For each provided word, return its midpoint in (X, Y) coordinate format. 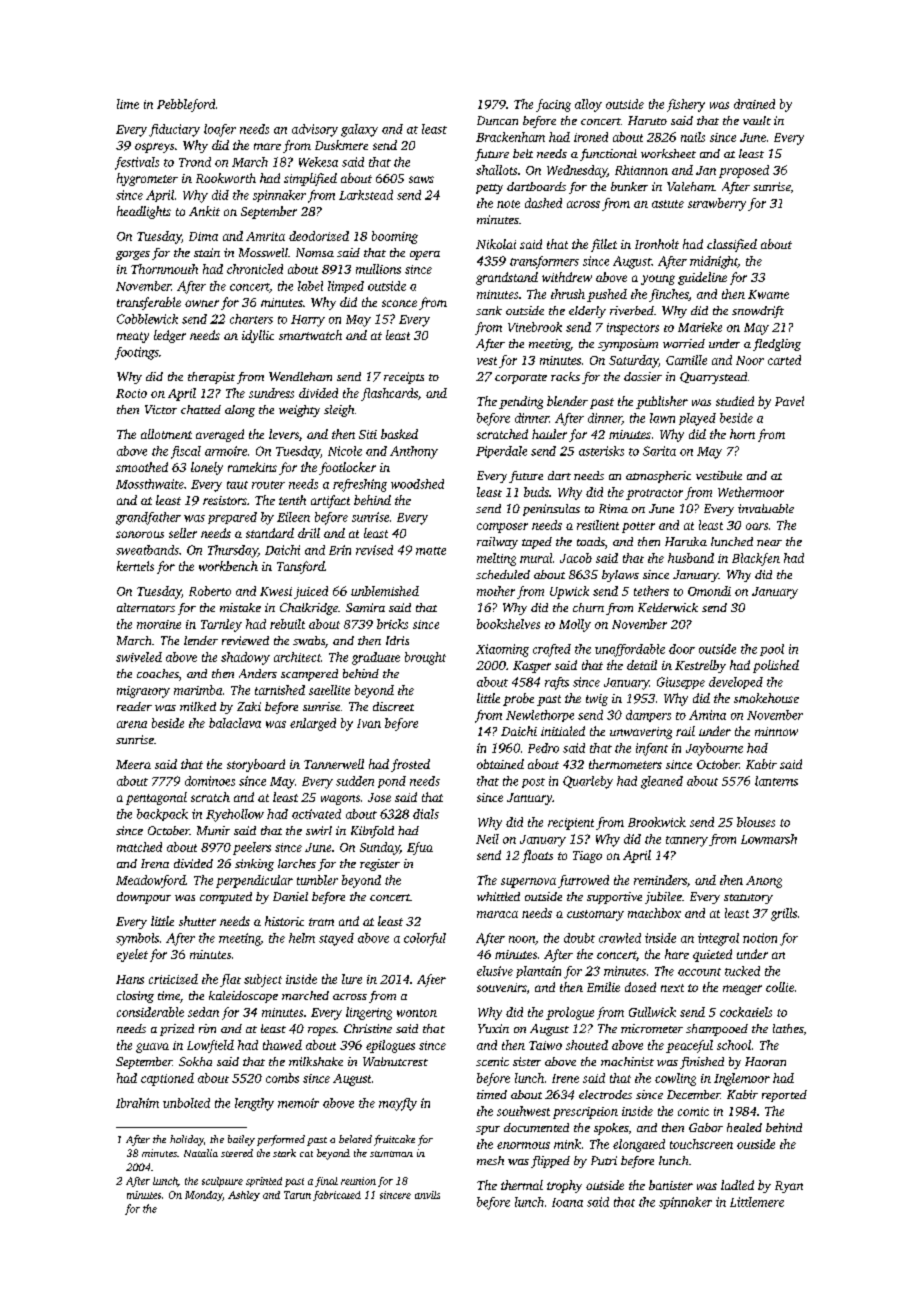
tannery (687, 841)
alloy (588, 105)
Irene (565, 1078)
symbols (137, 939)
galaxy (359, 130)
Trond (195, 162)
